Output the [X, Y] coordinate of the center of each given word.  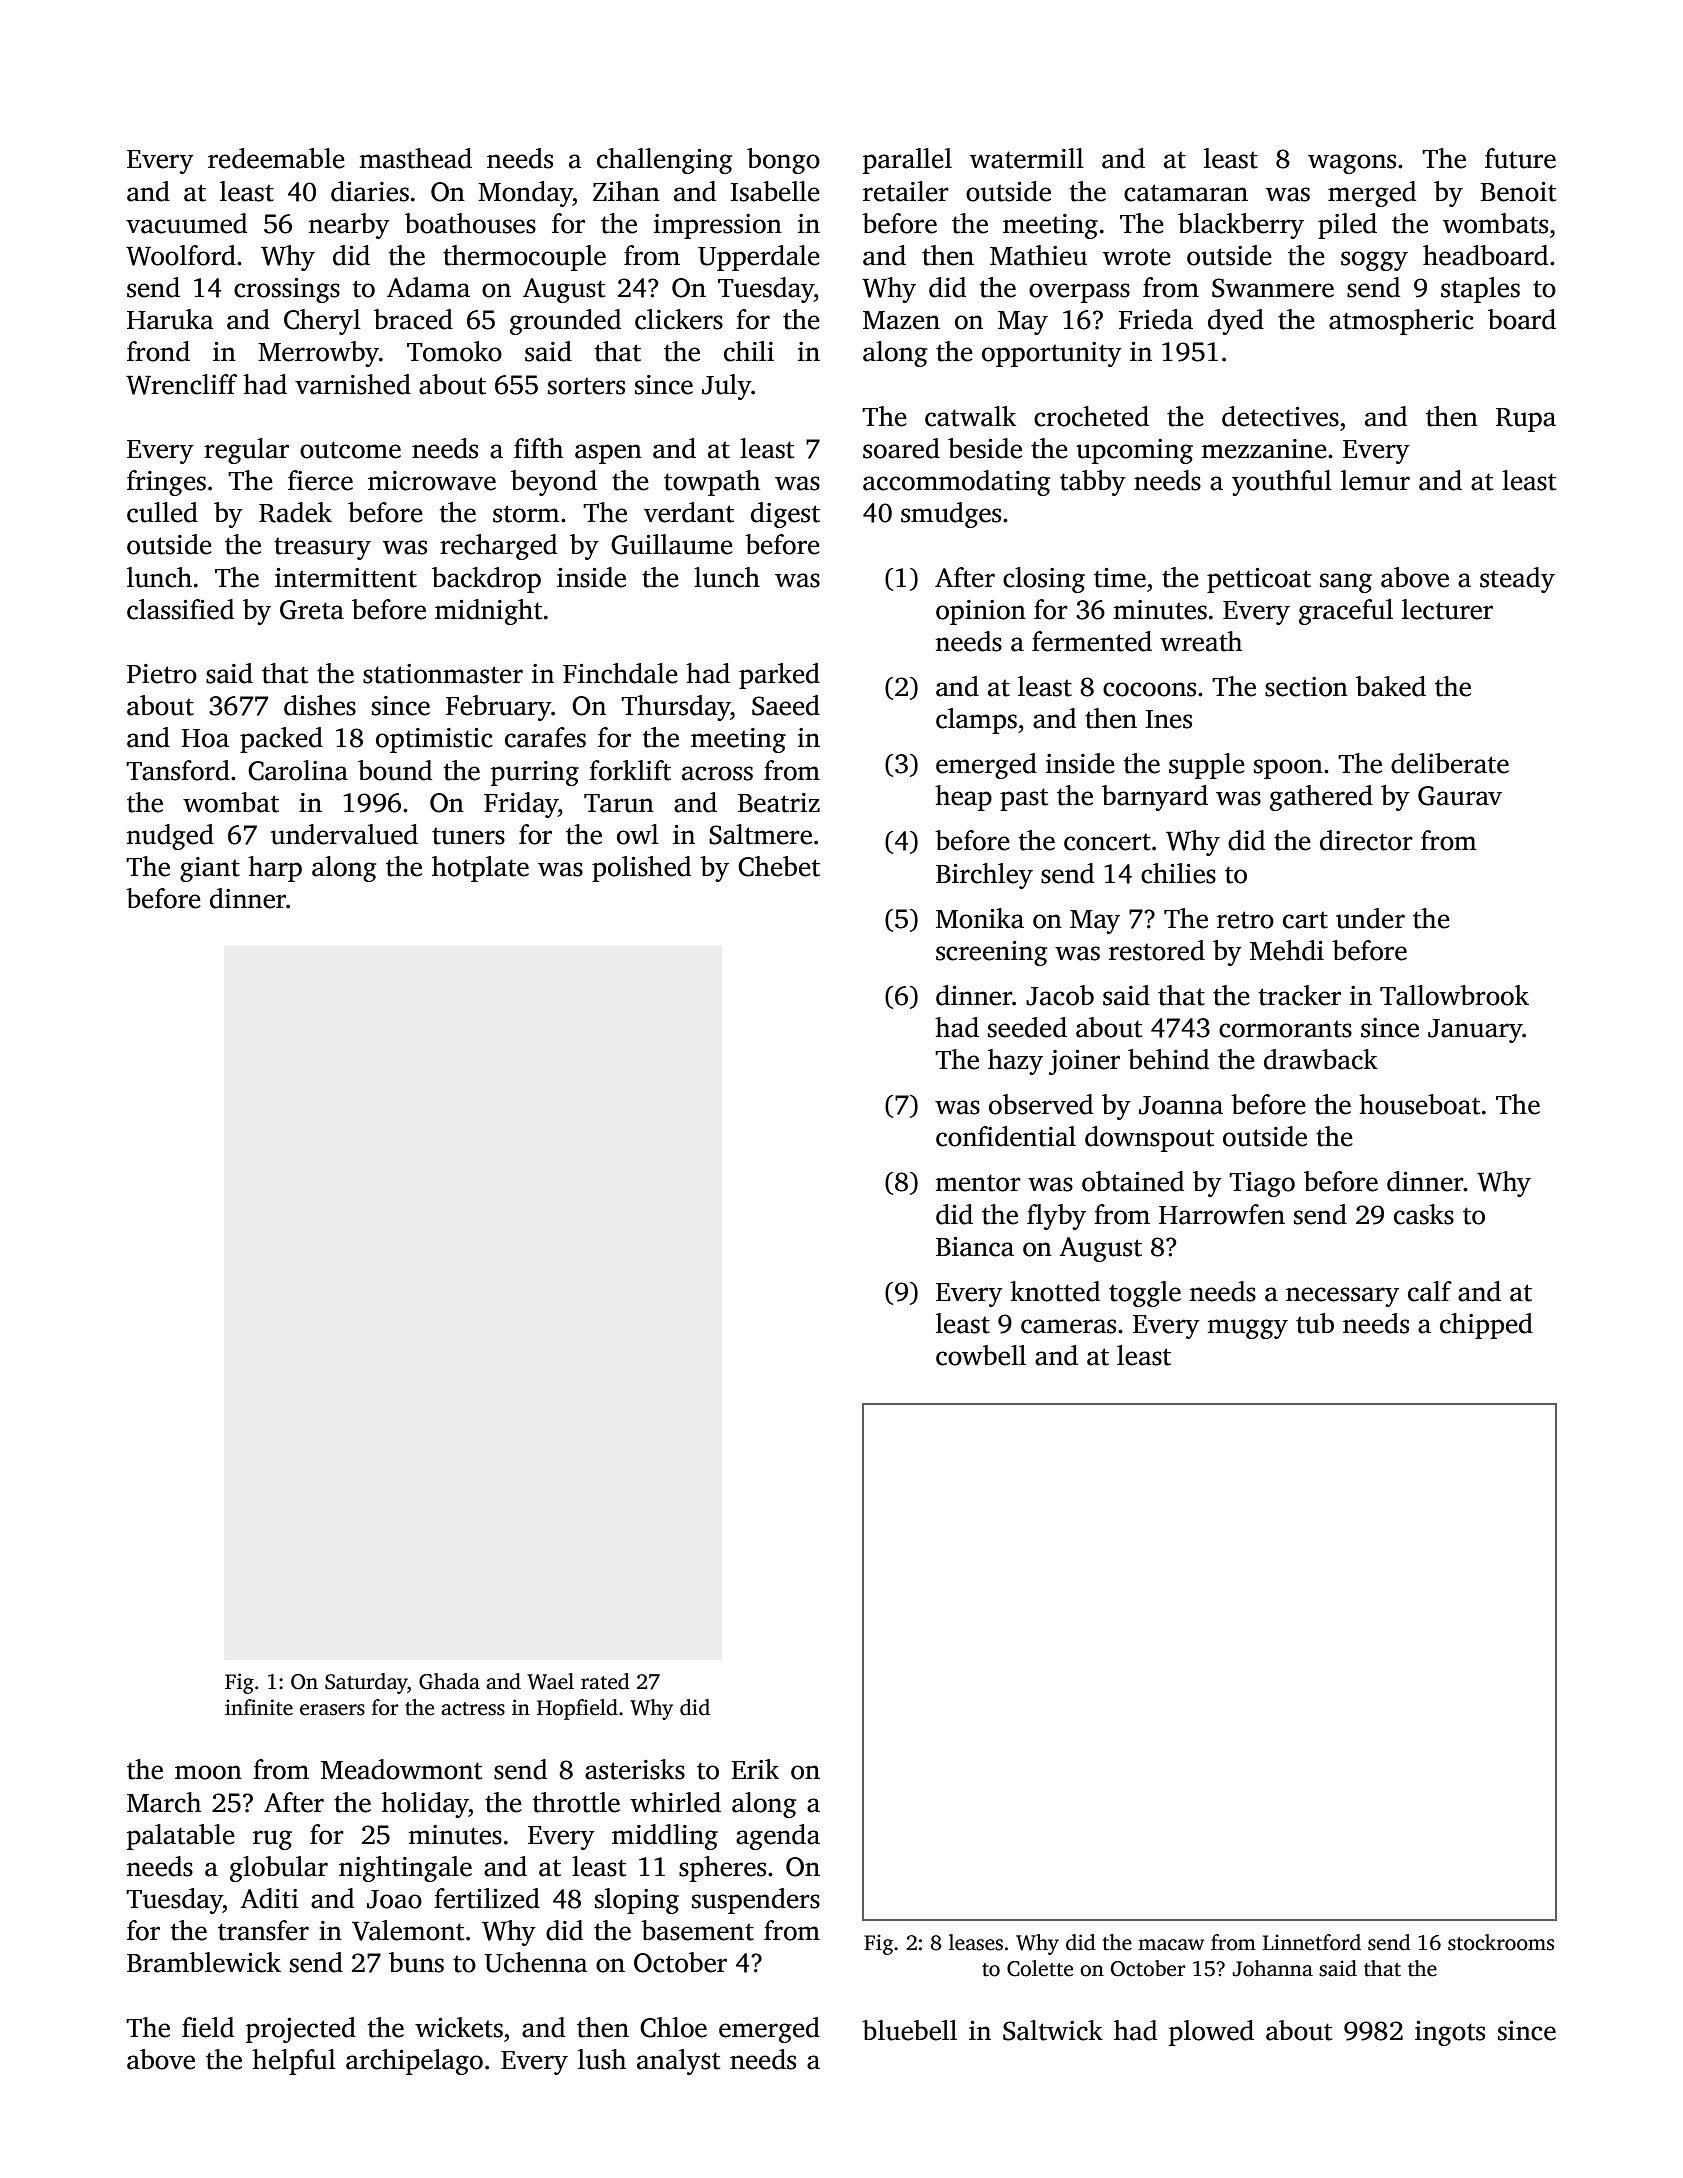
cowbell [981, 1355]
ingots [1450, 2033]
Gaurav [1460, 796]
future [1520, 158]
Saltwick [1053, 2030]
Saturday [366, 1683]
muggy [1248, 1329]
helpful [294, 2062]
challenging [664, 161]
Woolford [181, 255]
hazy [1015, 1062]
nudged [170, 837]
